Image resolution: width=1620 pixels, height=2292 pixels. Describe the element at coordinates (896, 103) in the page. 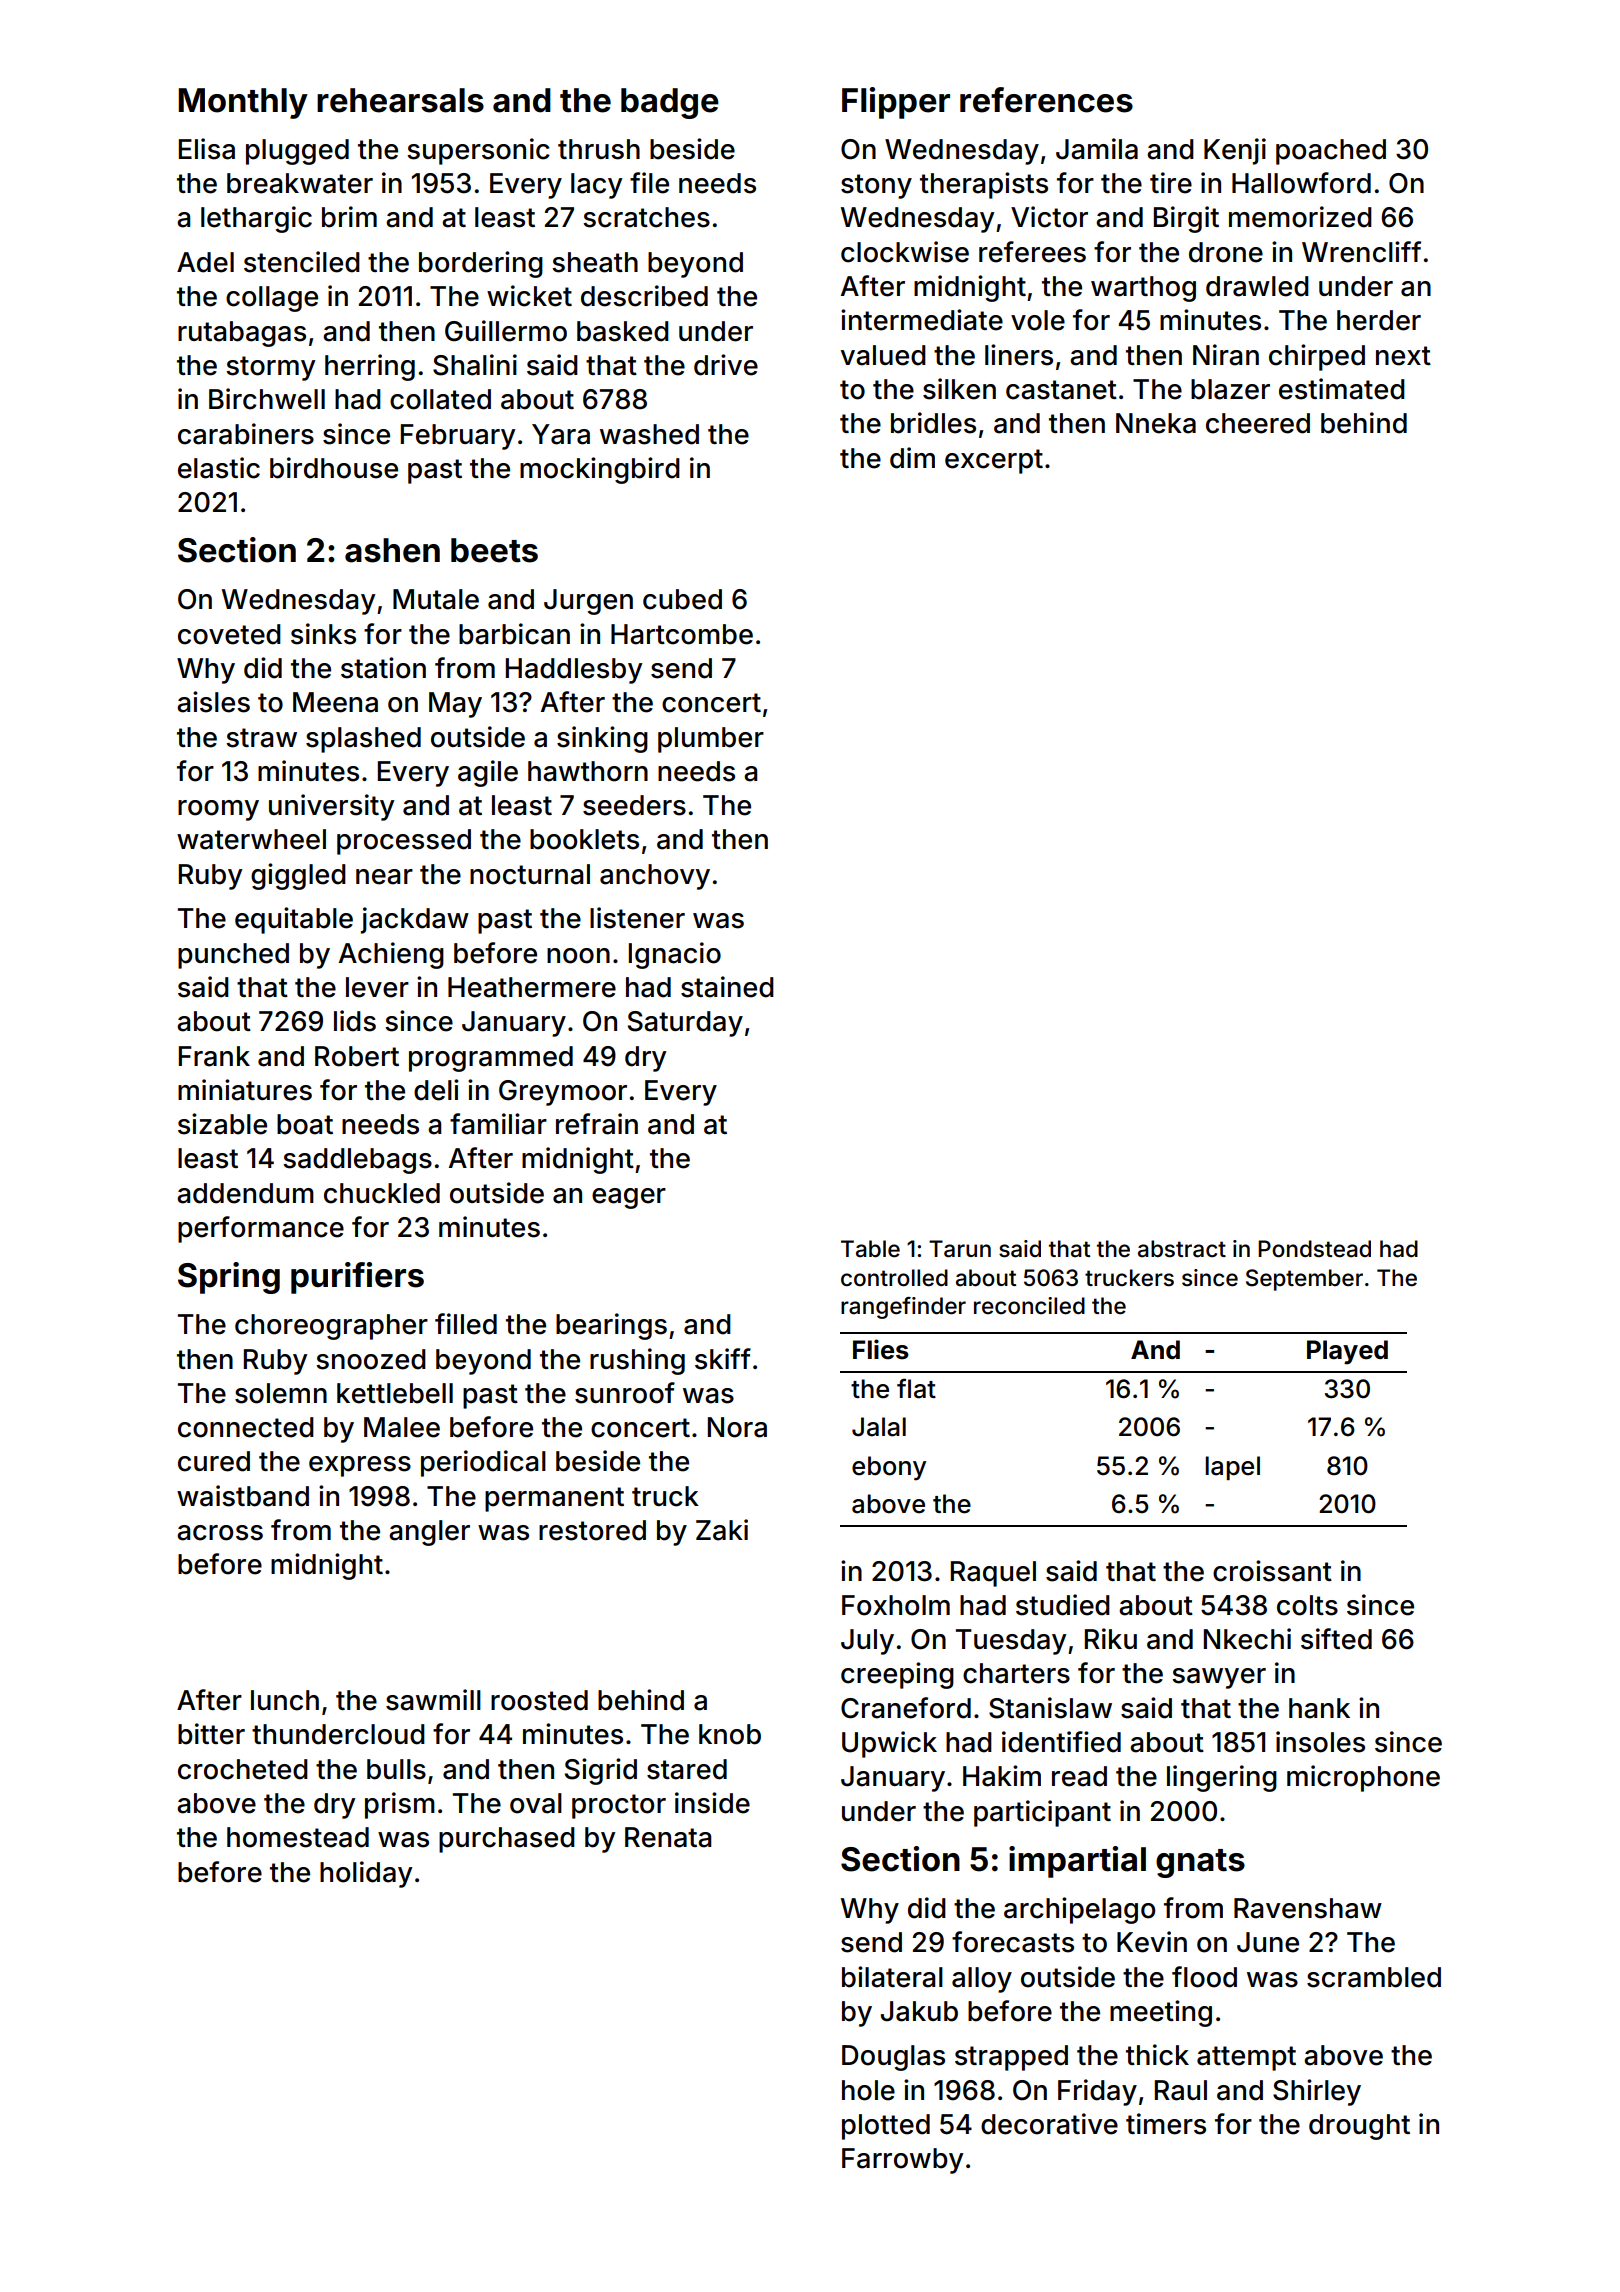

I see `Flipper` at that location.
